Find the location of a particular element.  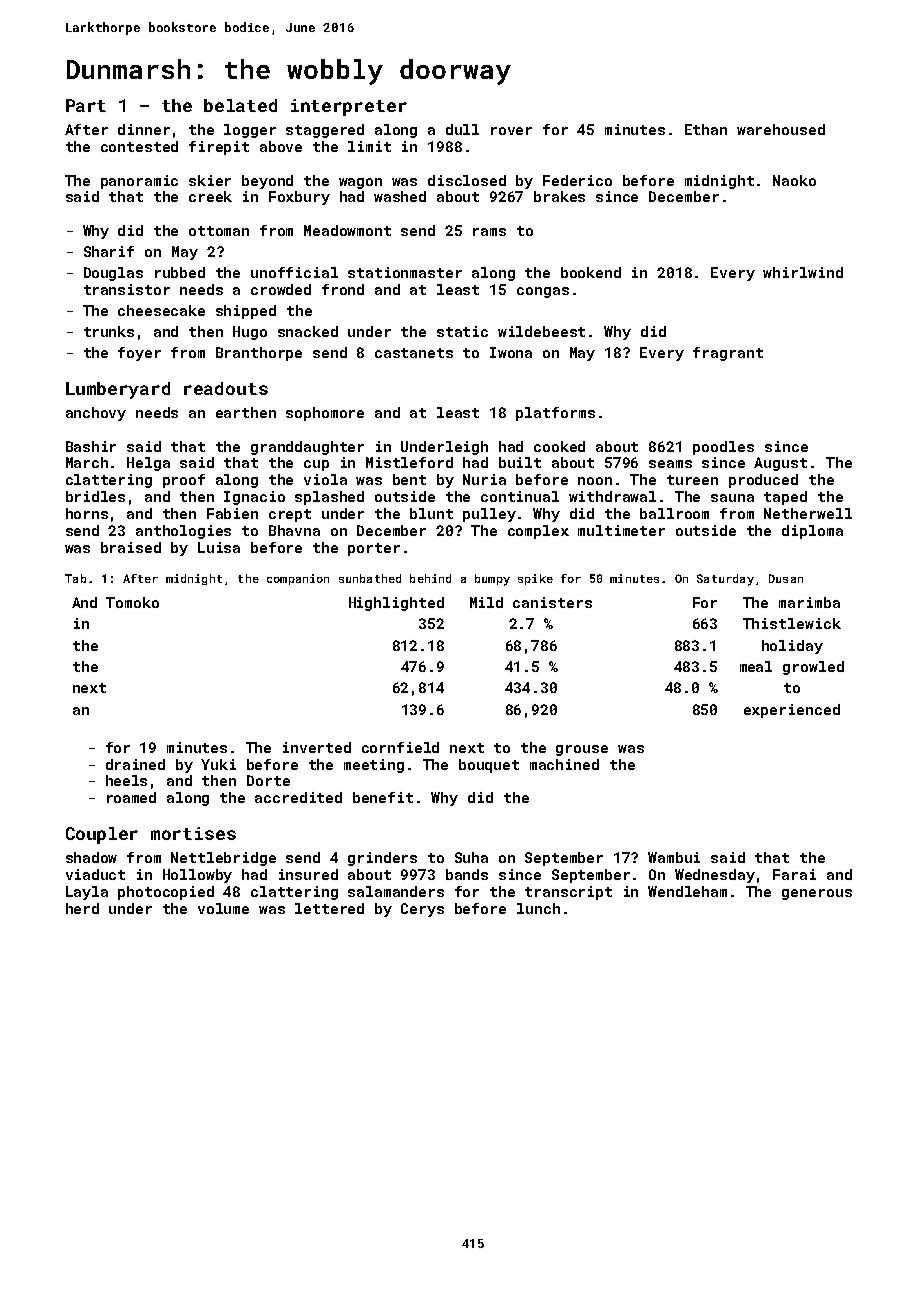

fragrant is located at coordinates (728, 354).
